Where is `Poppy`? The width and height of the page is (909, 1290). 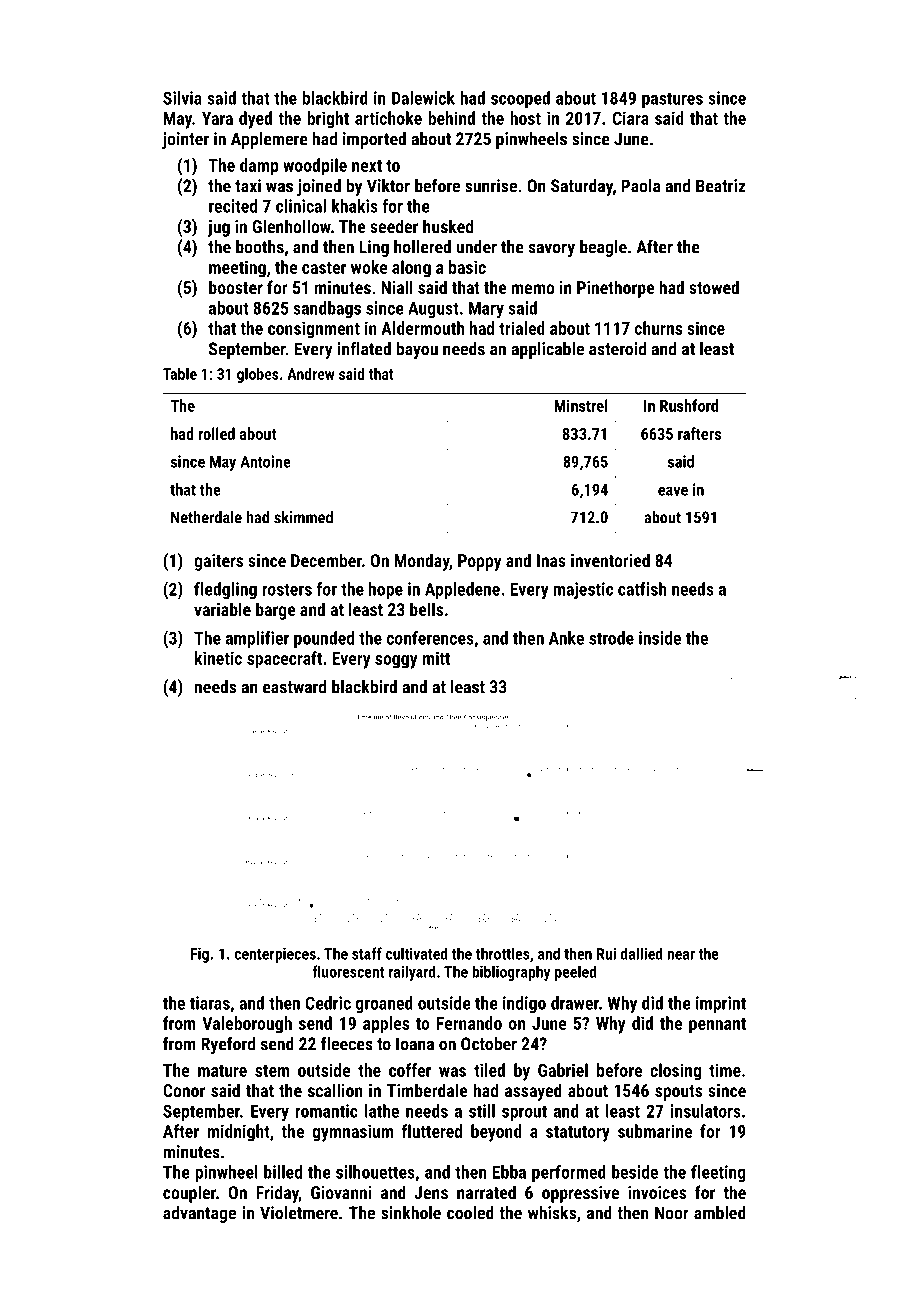 Poppy is located at coordinates (480, 562).
